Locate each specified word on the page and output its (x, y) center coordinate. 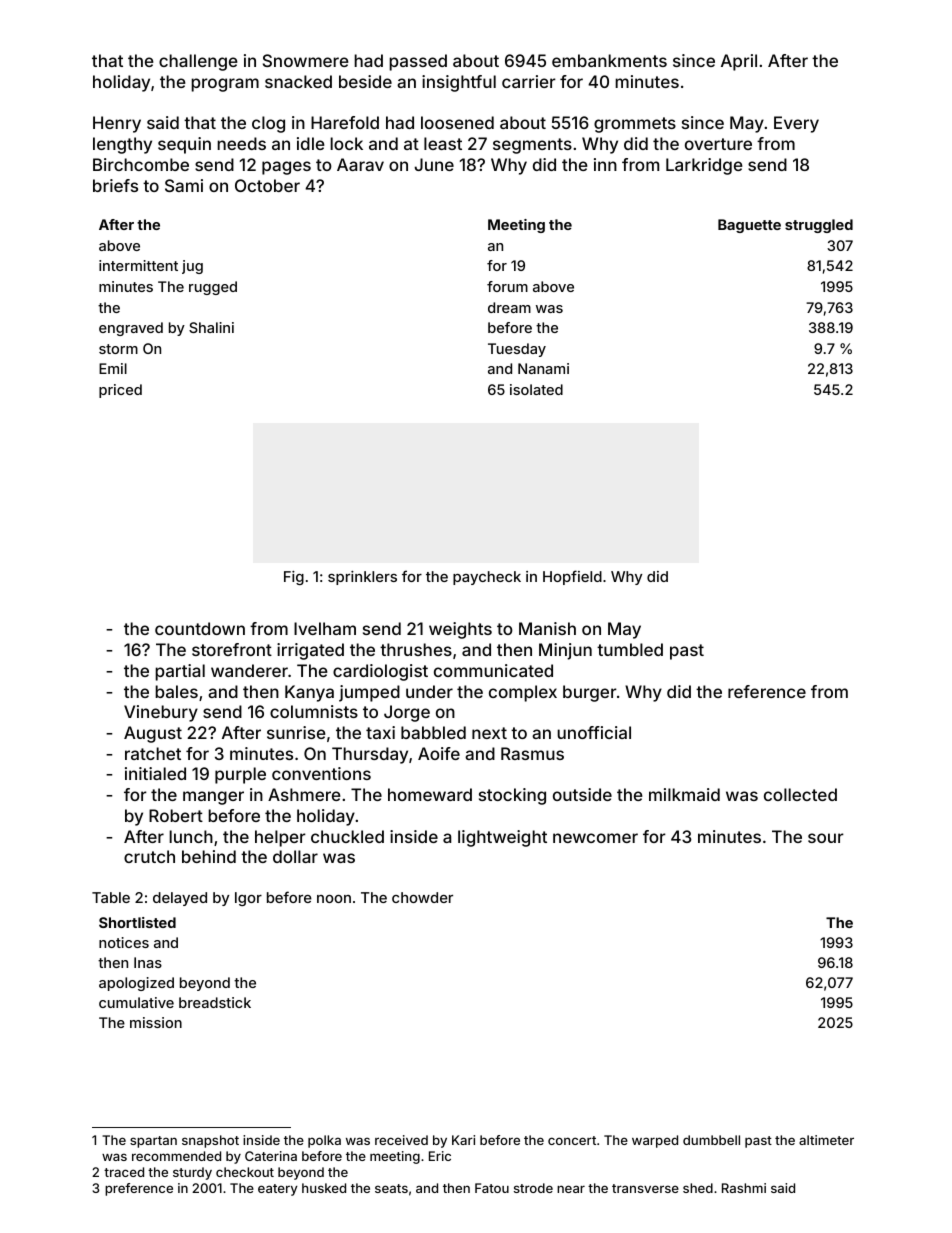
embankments (609, 60)
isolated (536, 389)
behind (209, 856)
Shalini (211, 327)
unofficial (594, 732)
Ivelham (325, 628)
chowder (422, 897)
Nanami (543, 368)
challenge (198, 62)
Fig (294, 578)
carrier (529, 81)
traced (124, 1172)
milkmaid (684, 794)
